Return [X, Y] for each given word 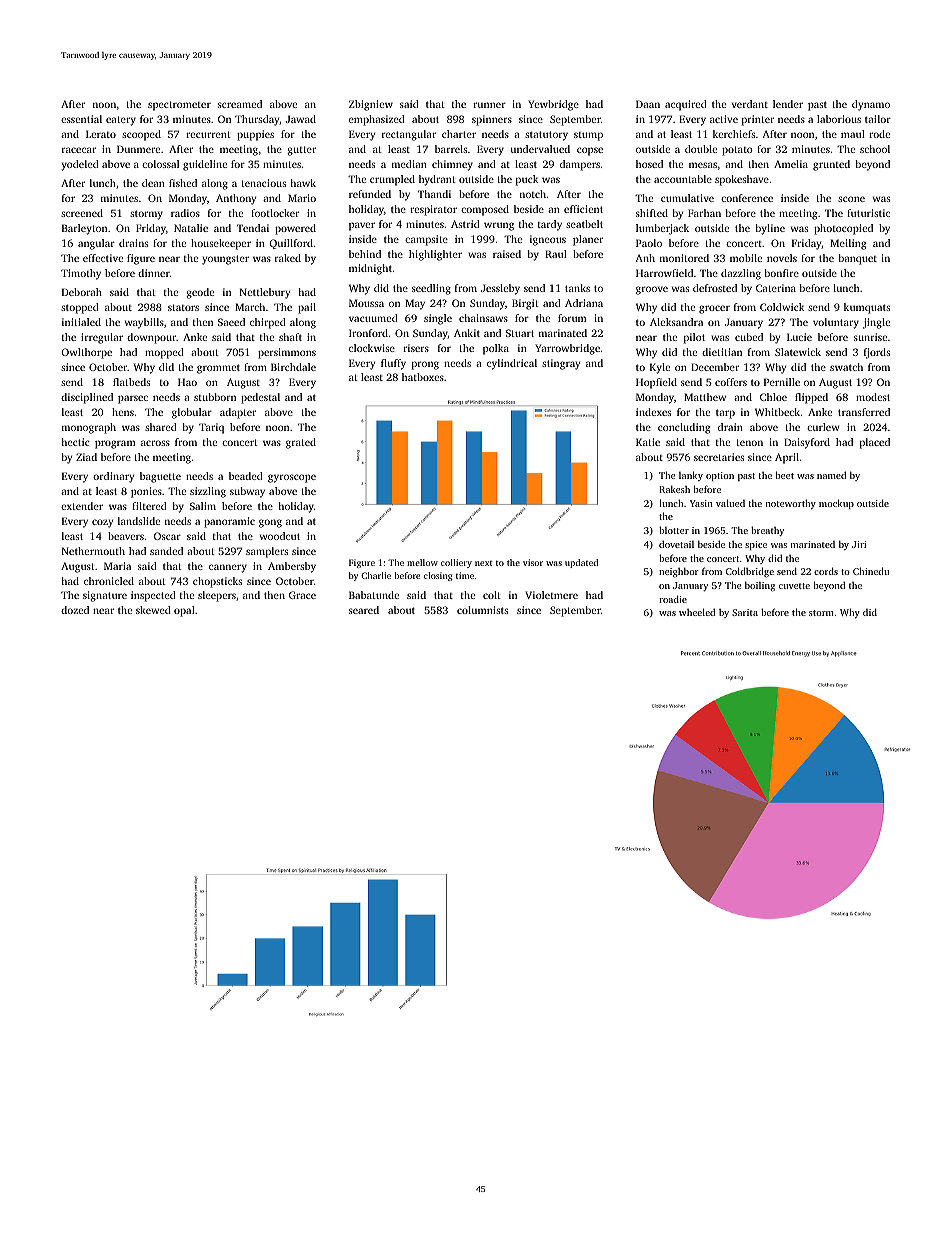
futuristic [868, 213]
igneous [548, 240]
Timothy [81, 274]
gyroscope [292, 478]
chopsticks [217, 582]
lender [788, 104]
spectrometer [179, 106]
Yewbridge [553, 105]
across [155, 443]
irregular [102, 338]
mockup [836, 504]
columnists [482, 610]
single [438, 319]
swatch [846, 367]
